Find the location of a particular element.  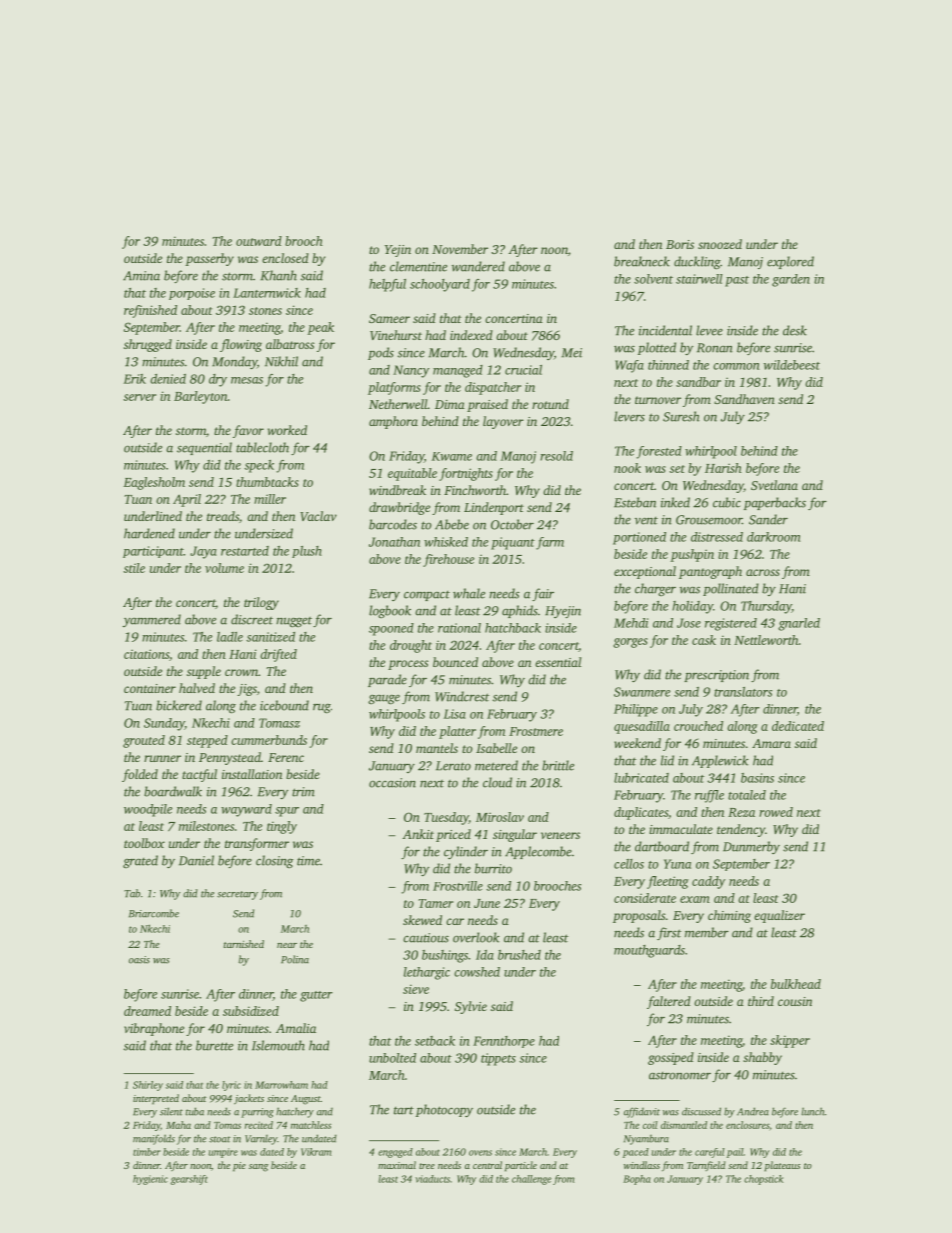

Frostmere is located at coordinates (536, 731).
